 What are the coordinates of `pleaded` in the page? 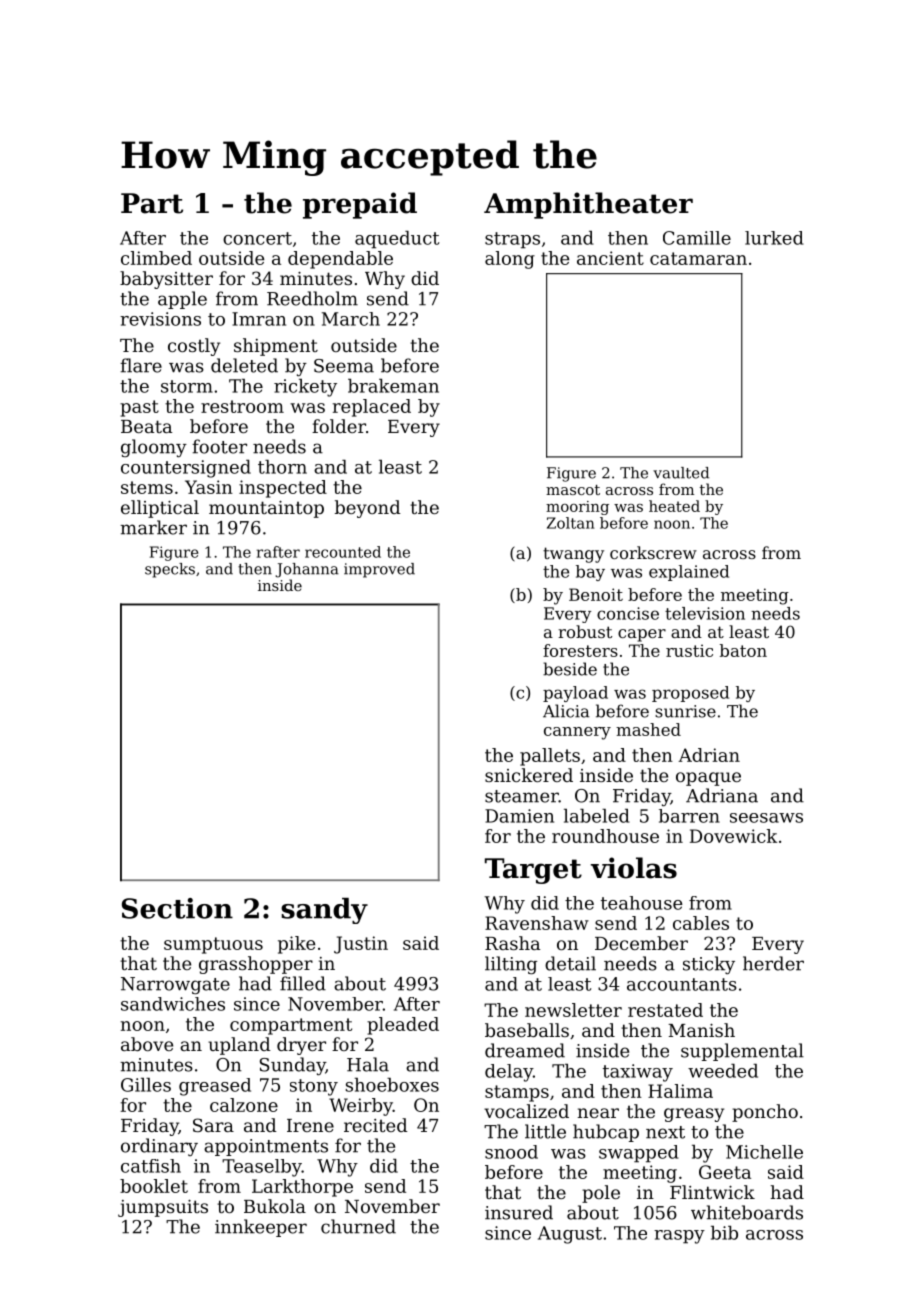 It's located at (403, 1026).
